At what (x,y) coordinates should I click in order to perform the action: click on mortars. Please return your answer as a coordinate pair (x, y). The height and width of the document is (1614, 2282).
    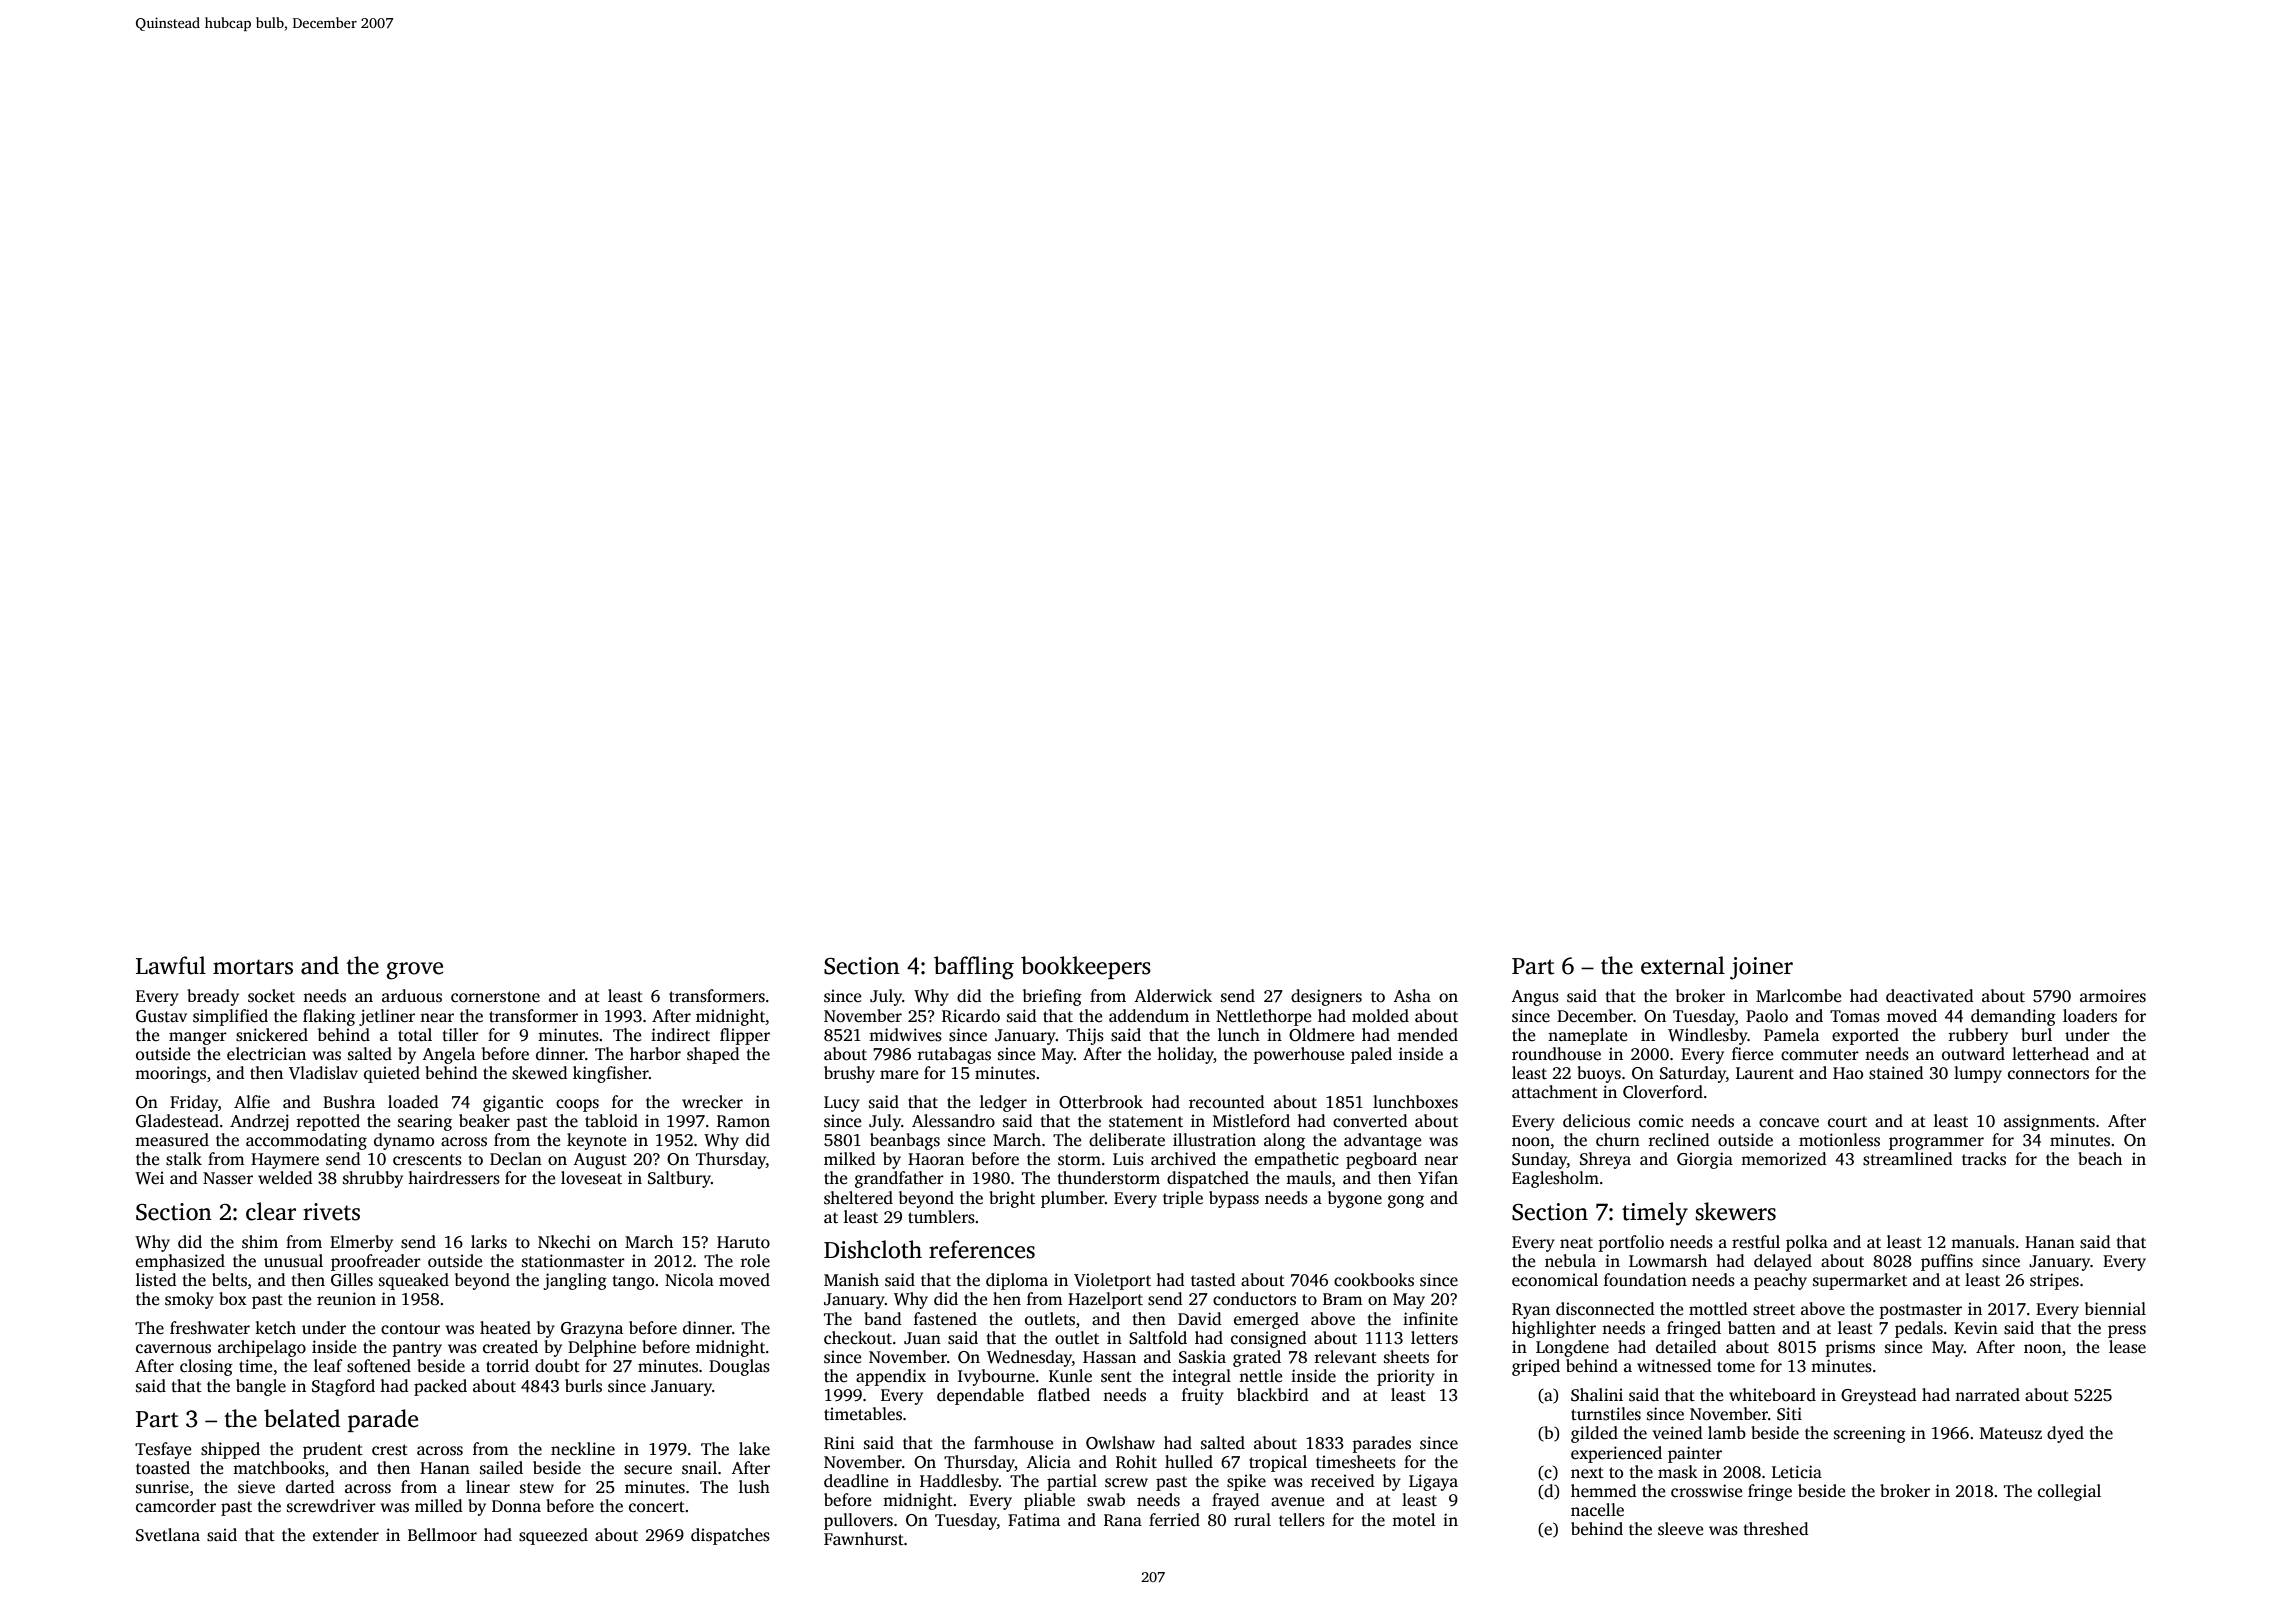
    Looking at the image, I should click on (253, 967).
